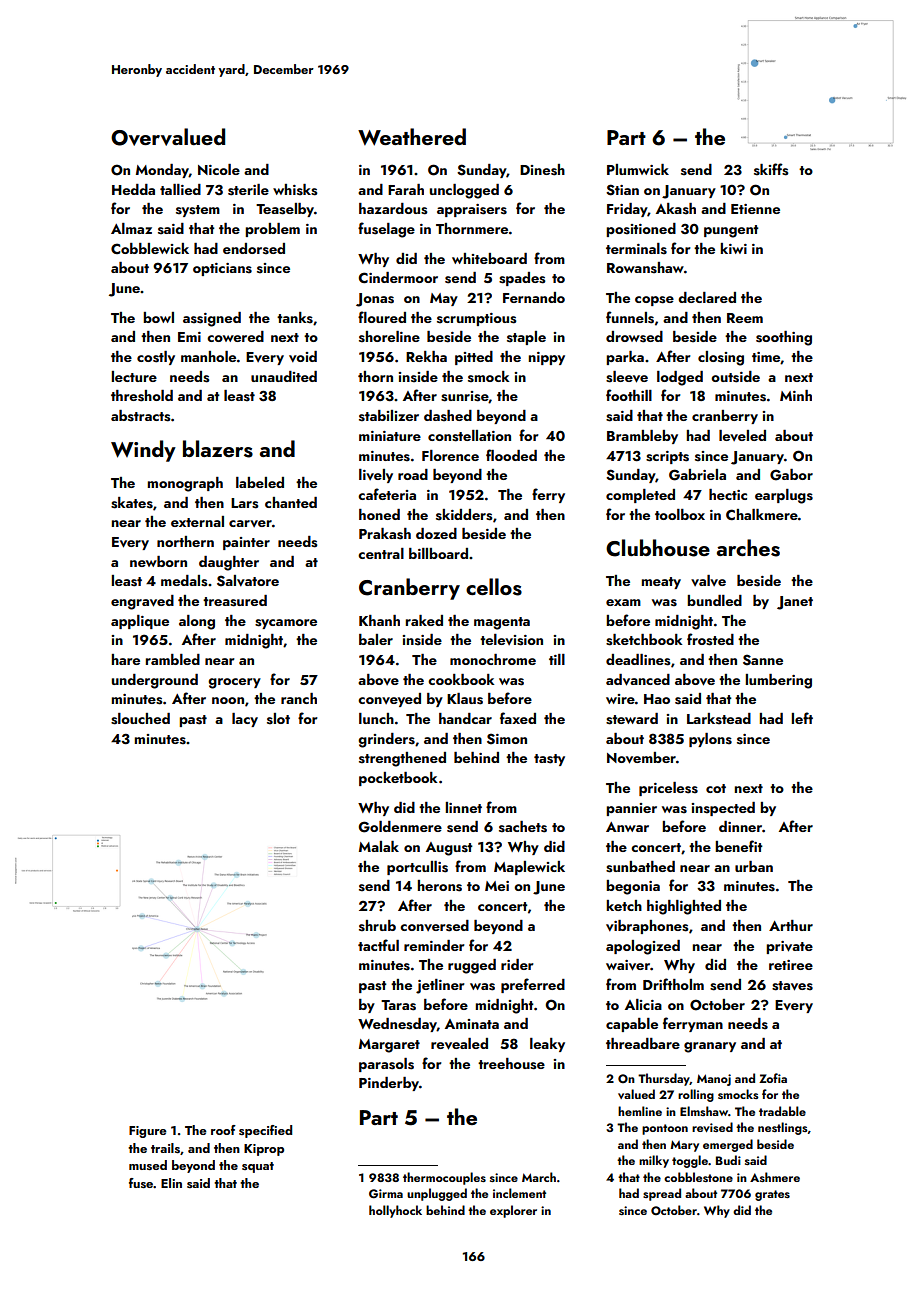 The width and height of the image is (924, 1308). I want to click on unaudited, so click(284, 376).
